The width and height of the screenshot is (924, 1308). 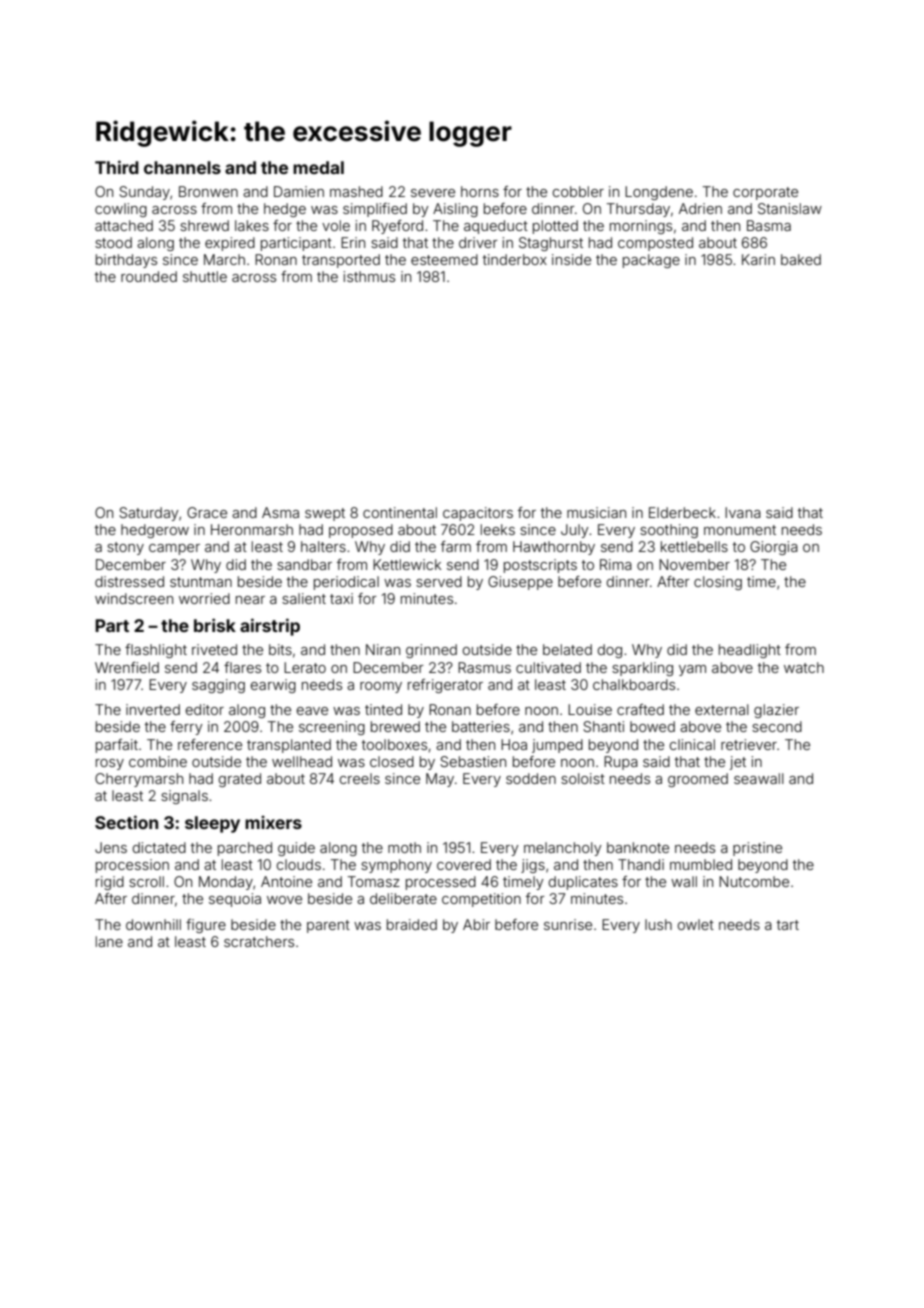 I want to click on medal, so click(x=318, y=167).
